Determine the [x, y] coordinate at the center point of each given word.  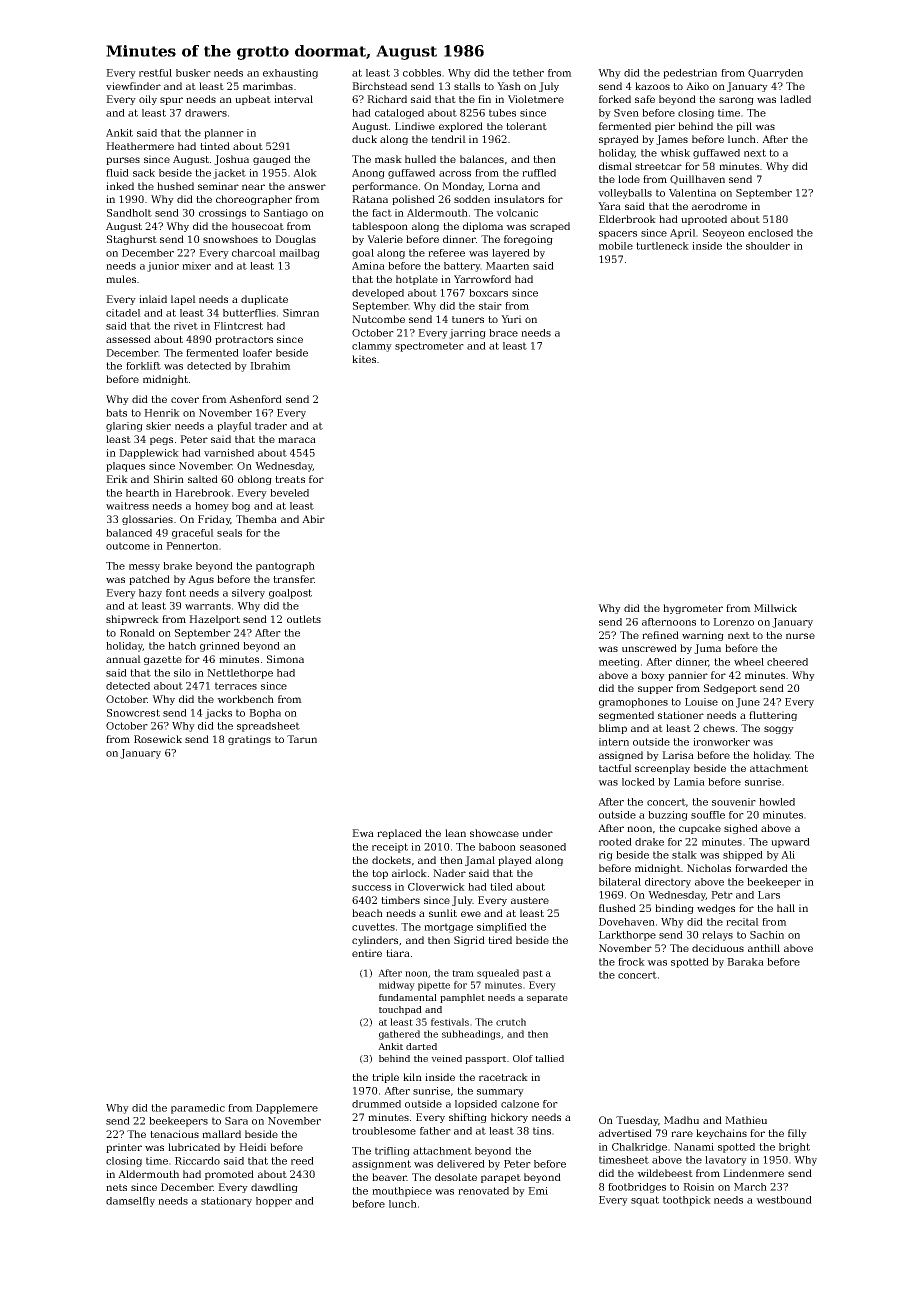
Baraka [745, 962]
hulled [420, 159]
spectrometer [429, 347]
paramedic [198, 1109]
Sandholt [129, 213]
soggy [779, 730]
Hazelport [214, 620]
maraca [297, 440]
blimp [613, 729]
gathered [399, 1035]
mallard [221, 1134]
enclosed [770, 233]
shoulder [768, 246]
